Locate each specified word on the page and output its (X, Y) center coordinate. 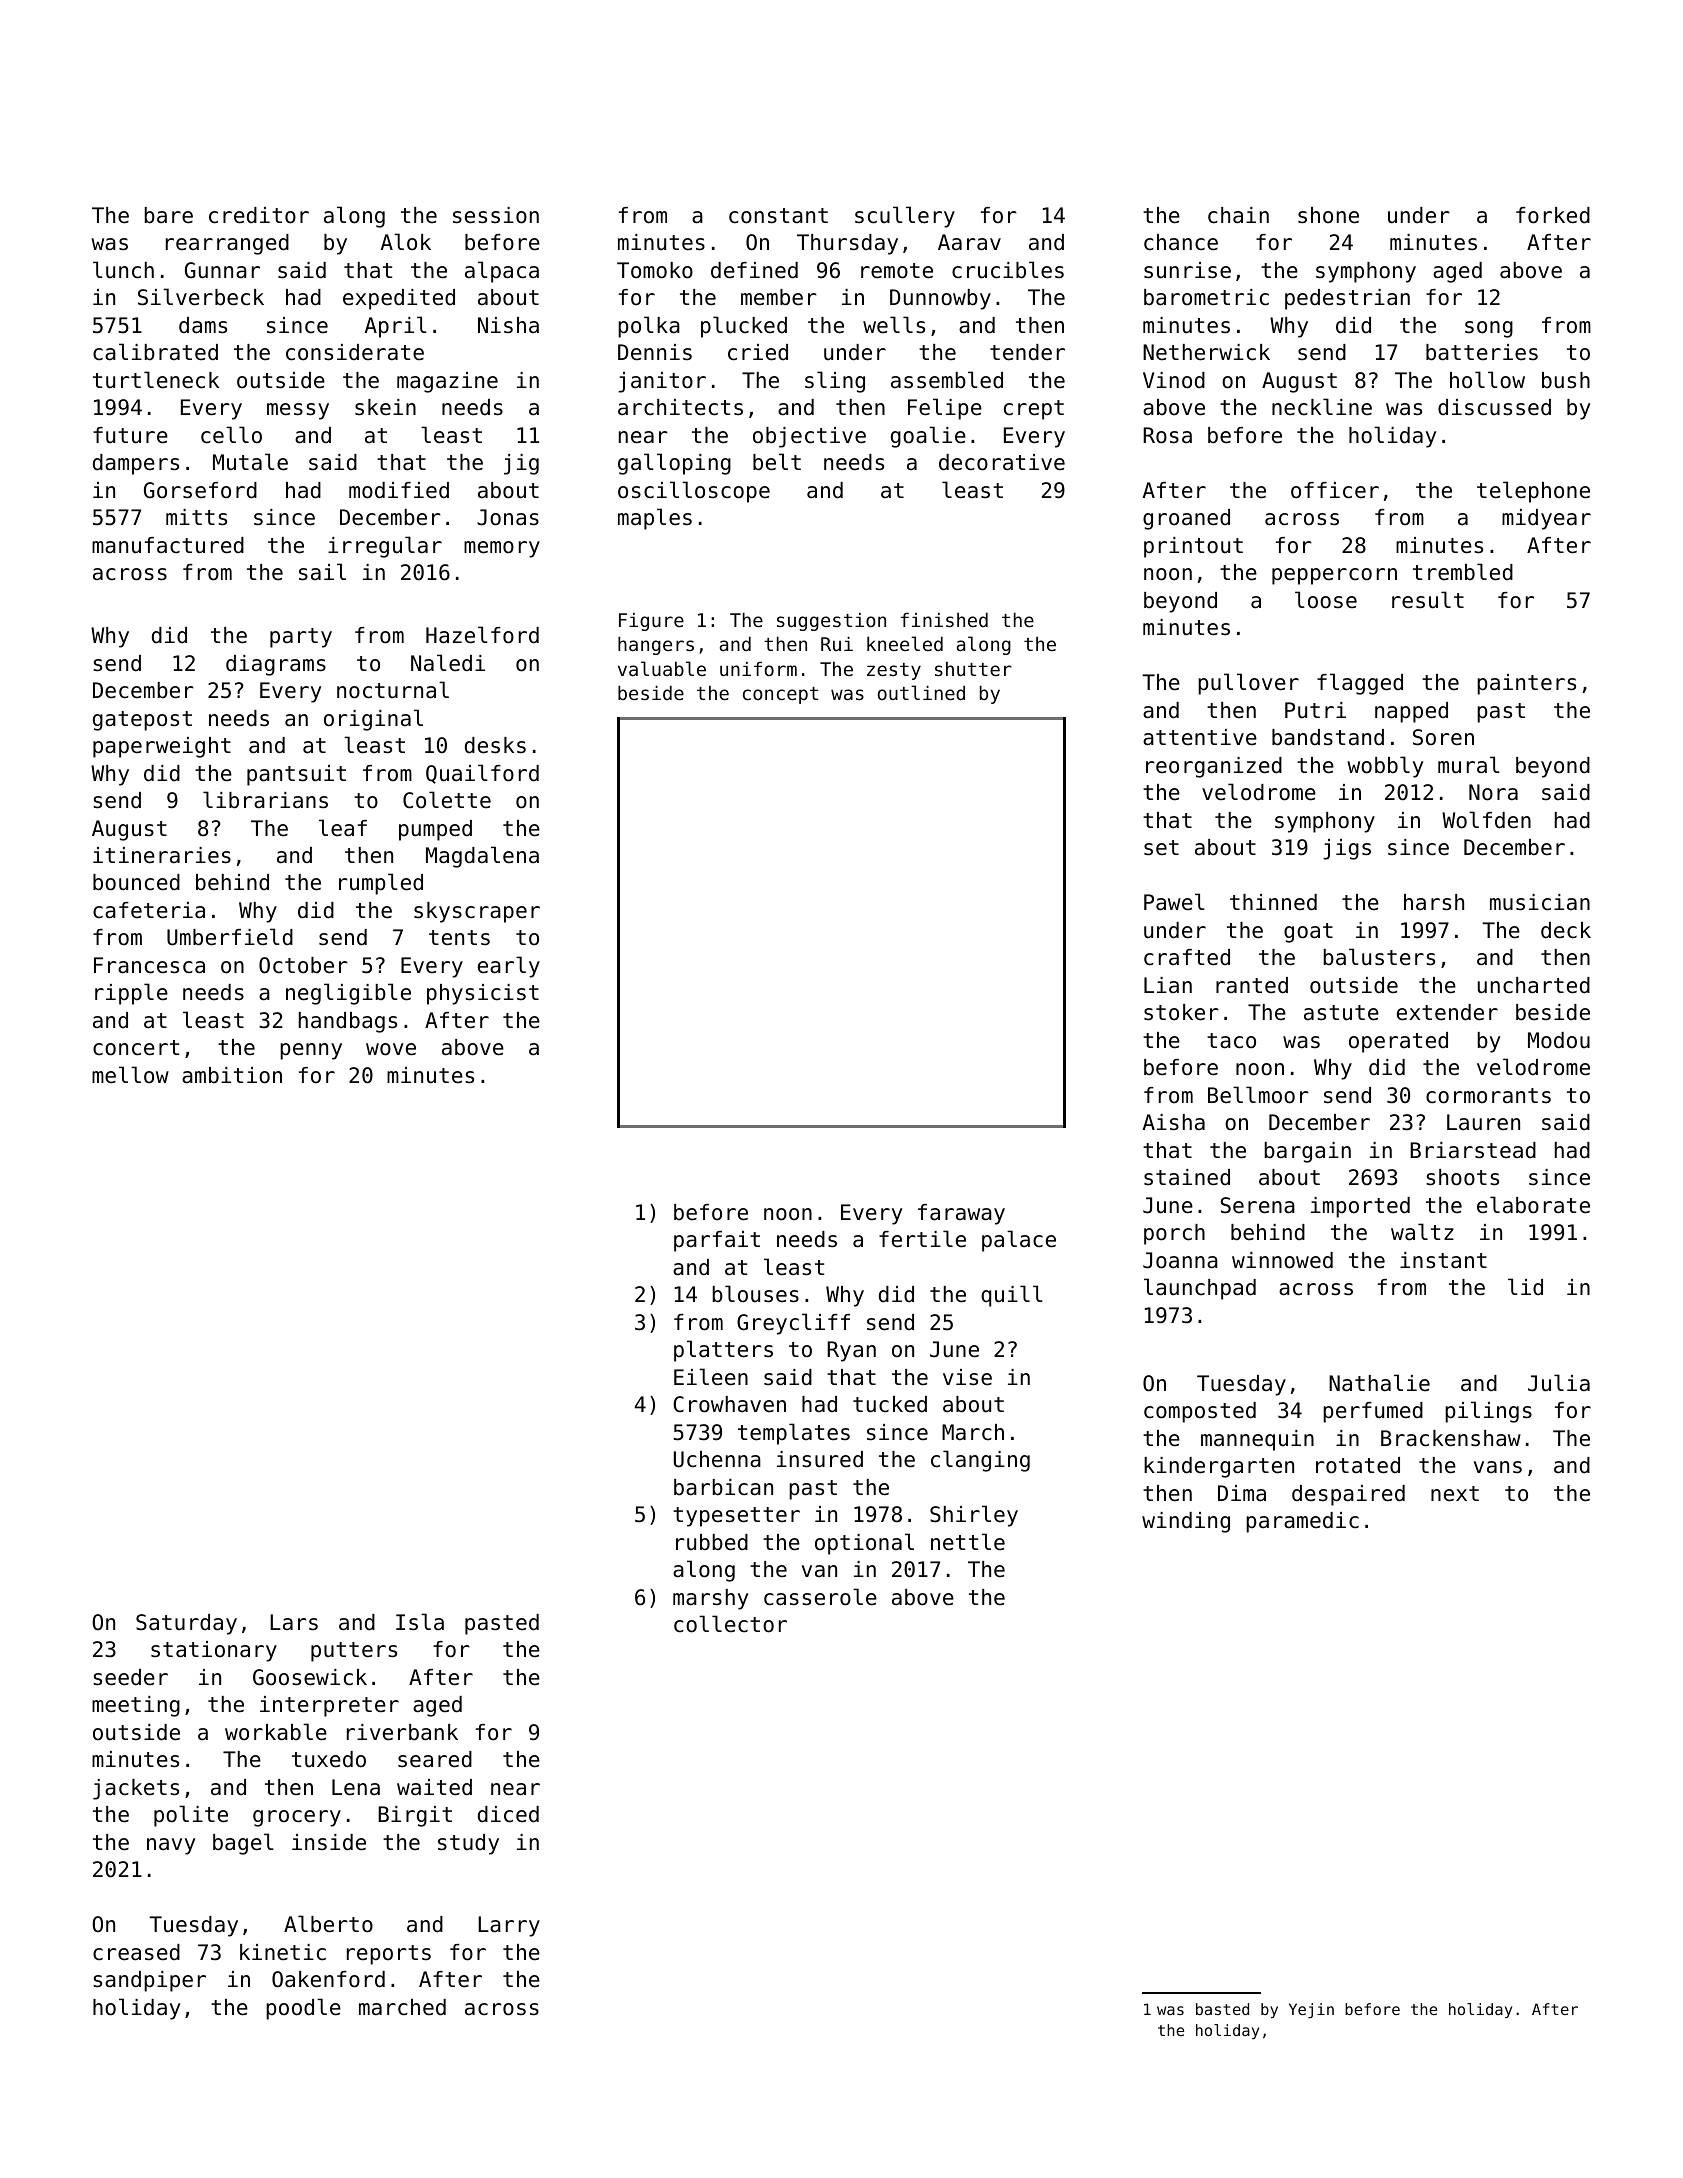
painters (1526, 684)
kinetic (283, 1952)
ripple (131, 994)
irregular (385, 547)
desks (495, 745)
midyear (1546, 519)
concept (780, 695)
